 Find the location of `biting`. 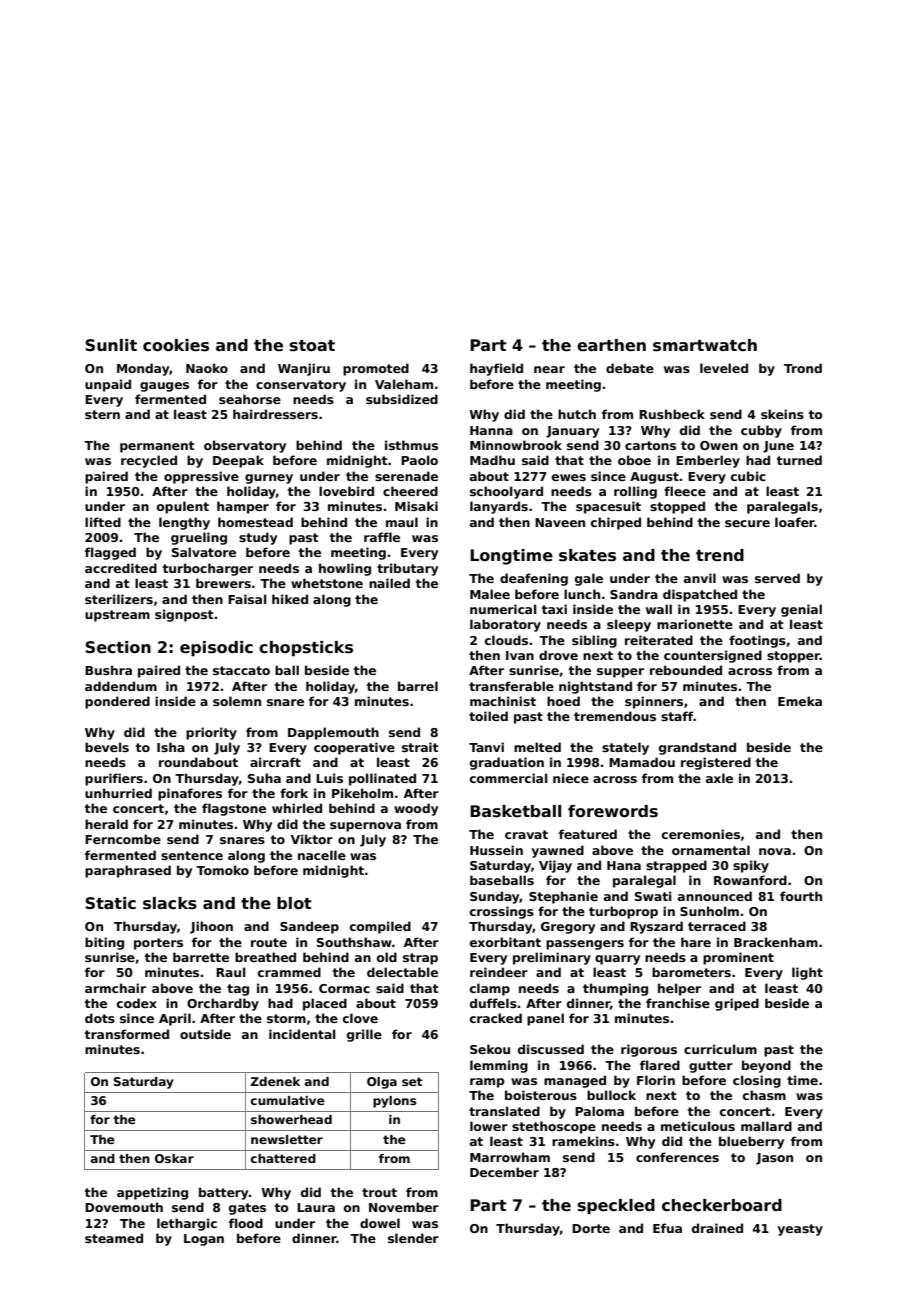

biting is located at coordinates (104, 943).
